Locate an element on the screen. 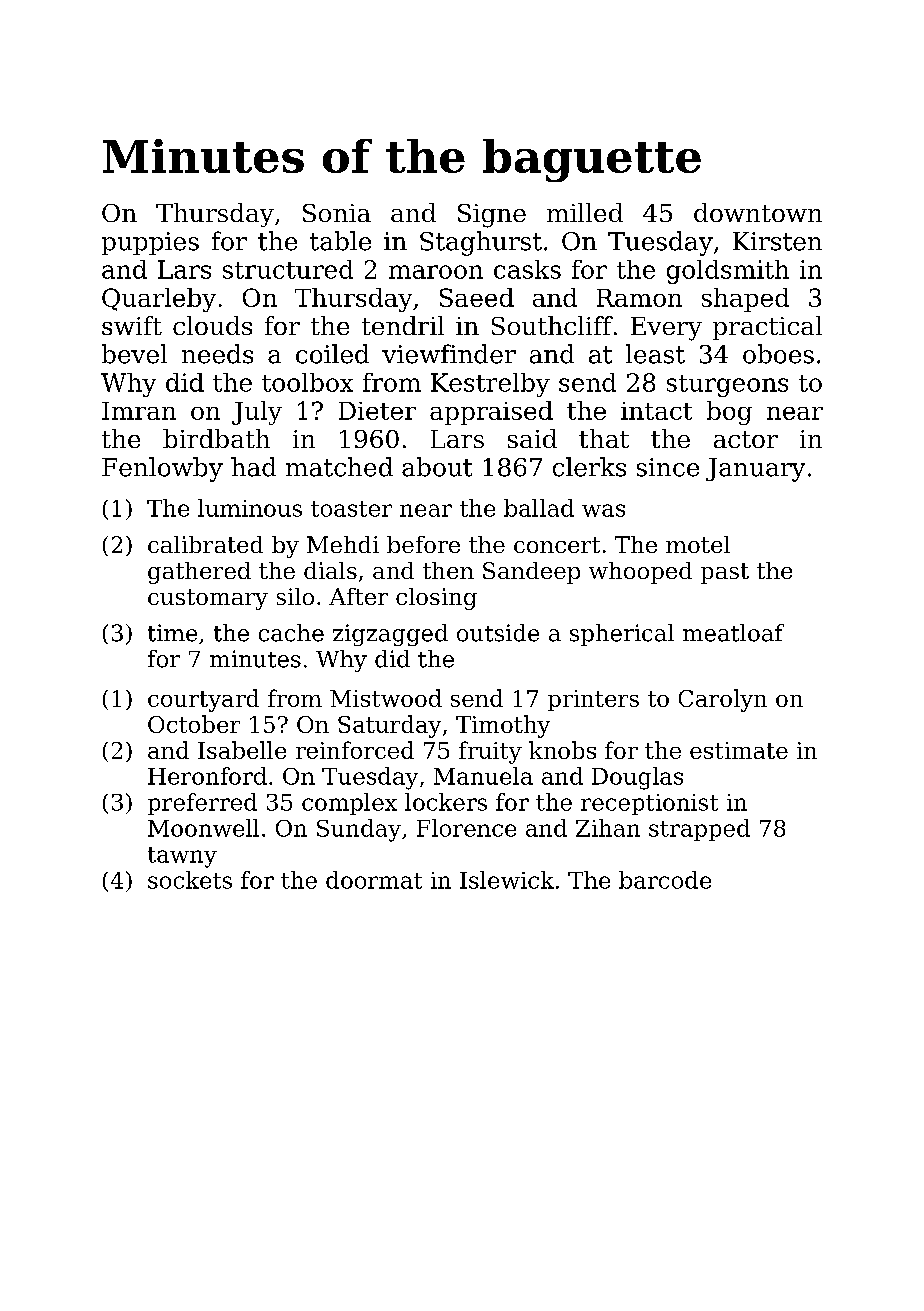 This screenshot has height=1311, width=924. printers is located at coordinates (593, 700).
